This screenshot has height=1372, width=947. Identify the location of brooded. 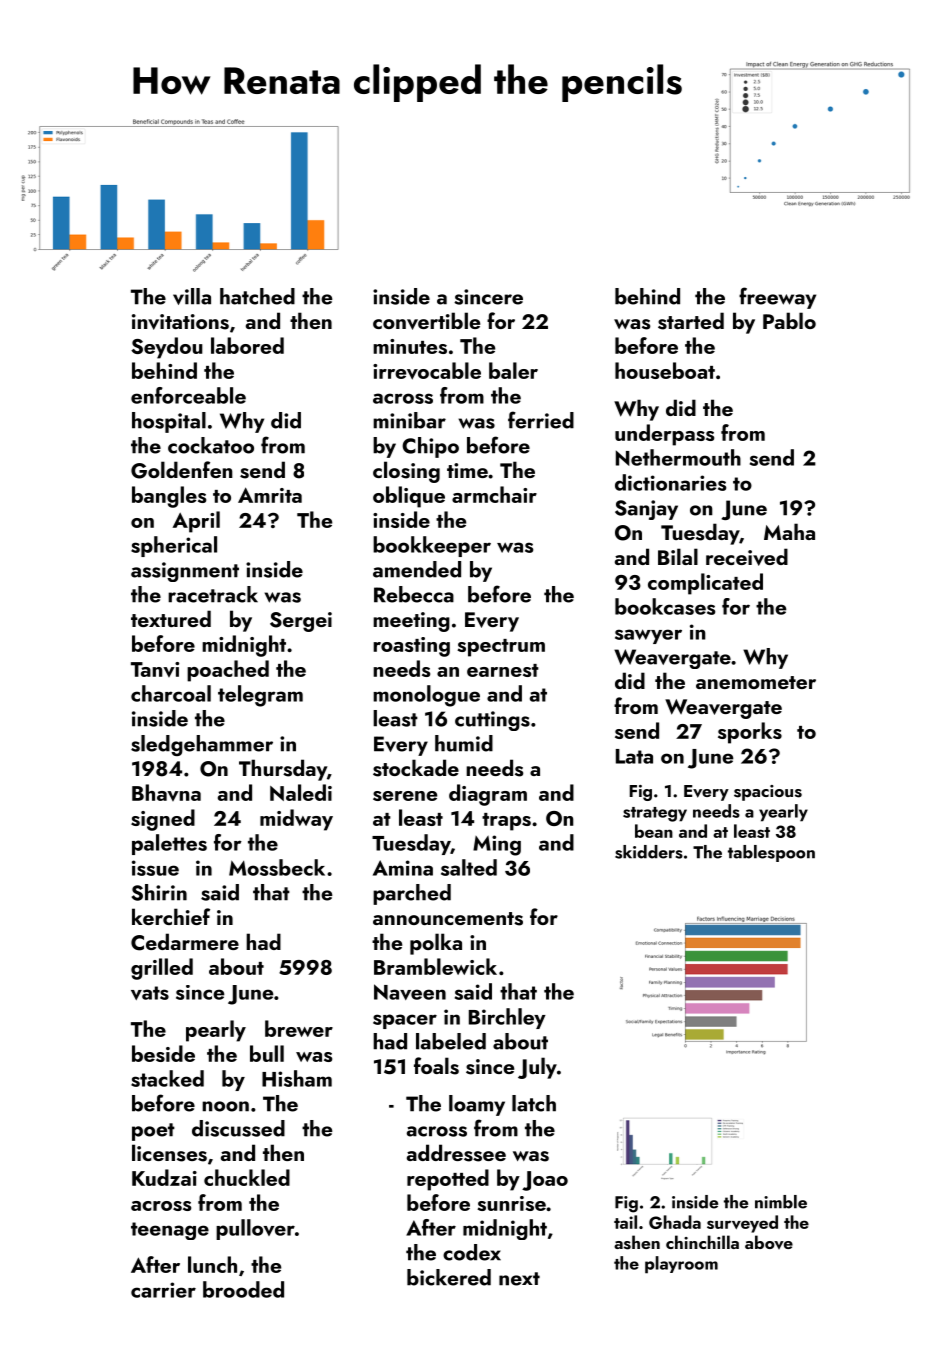
(243, 1289).
